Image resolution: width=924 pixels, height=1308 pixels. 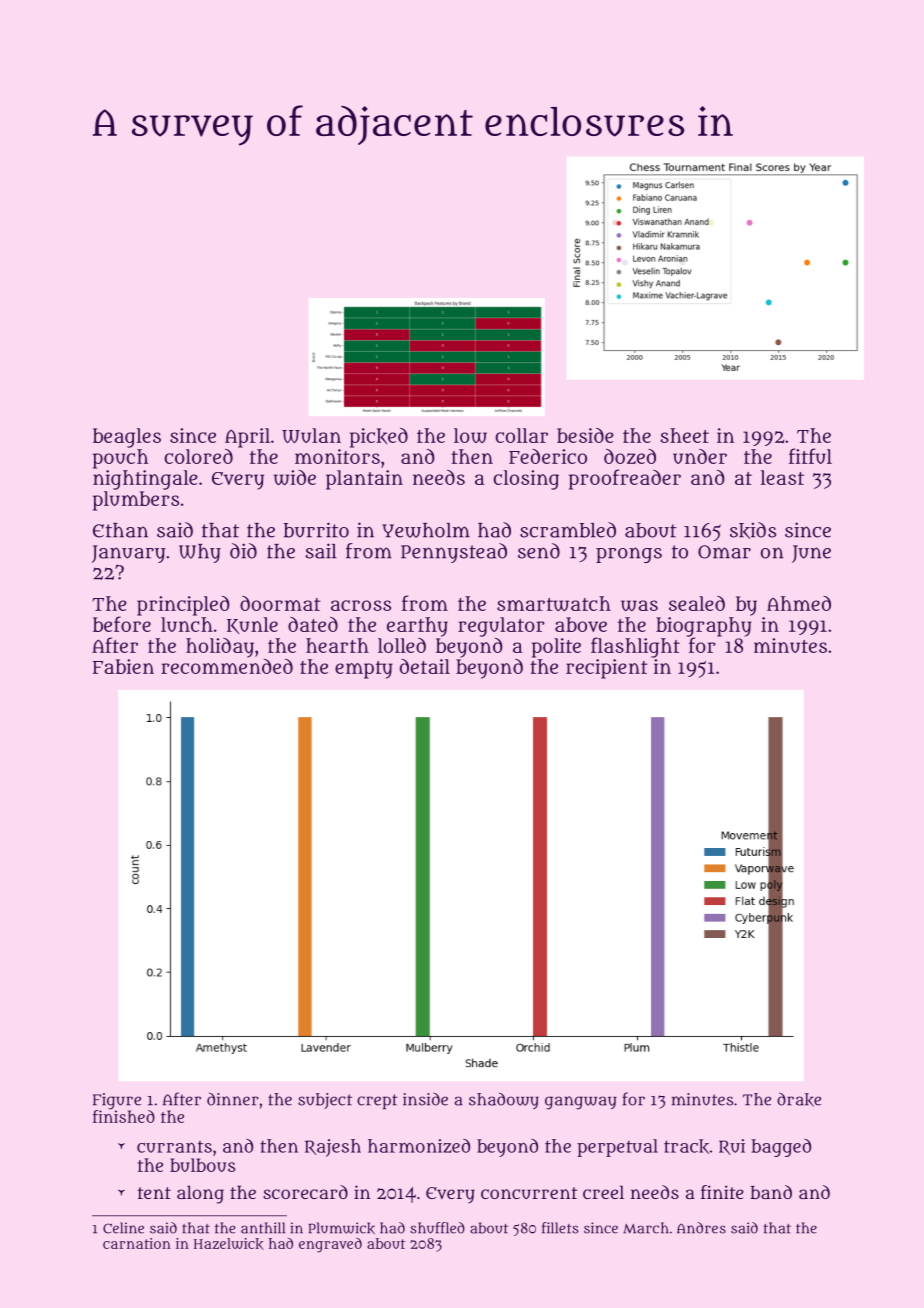 I want to click on flashlight, so click(x=635, y=647).
